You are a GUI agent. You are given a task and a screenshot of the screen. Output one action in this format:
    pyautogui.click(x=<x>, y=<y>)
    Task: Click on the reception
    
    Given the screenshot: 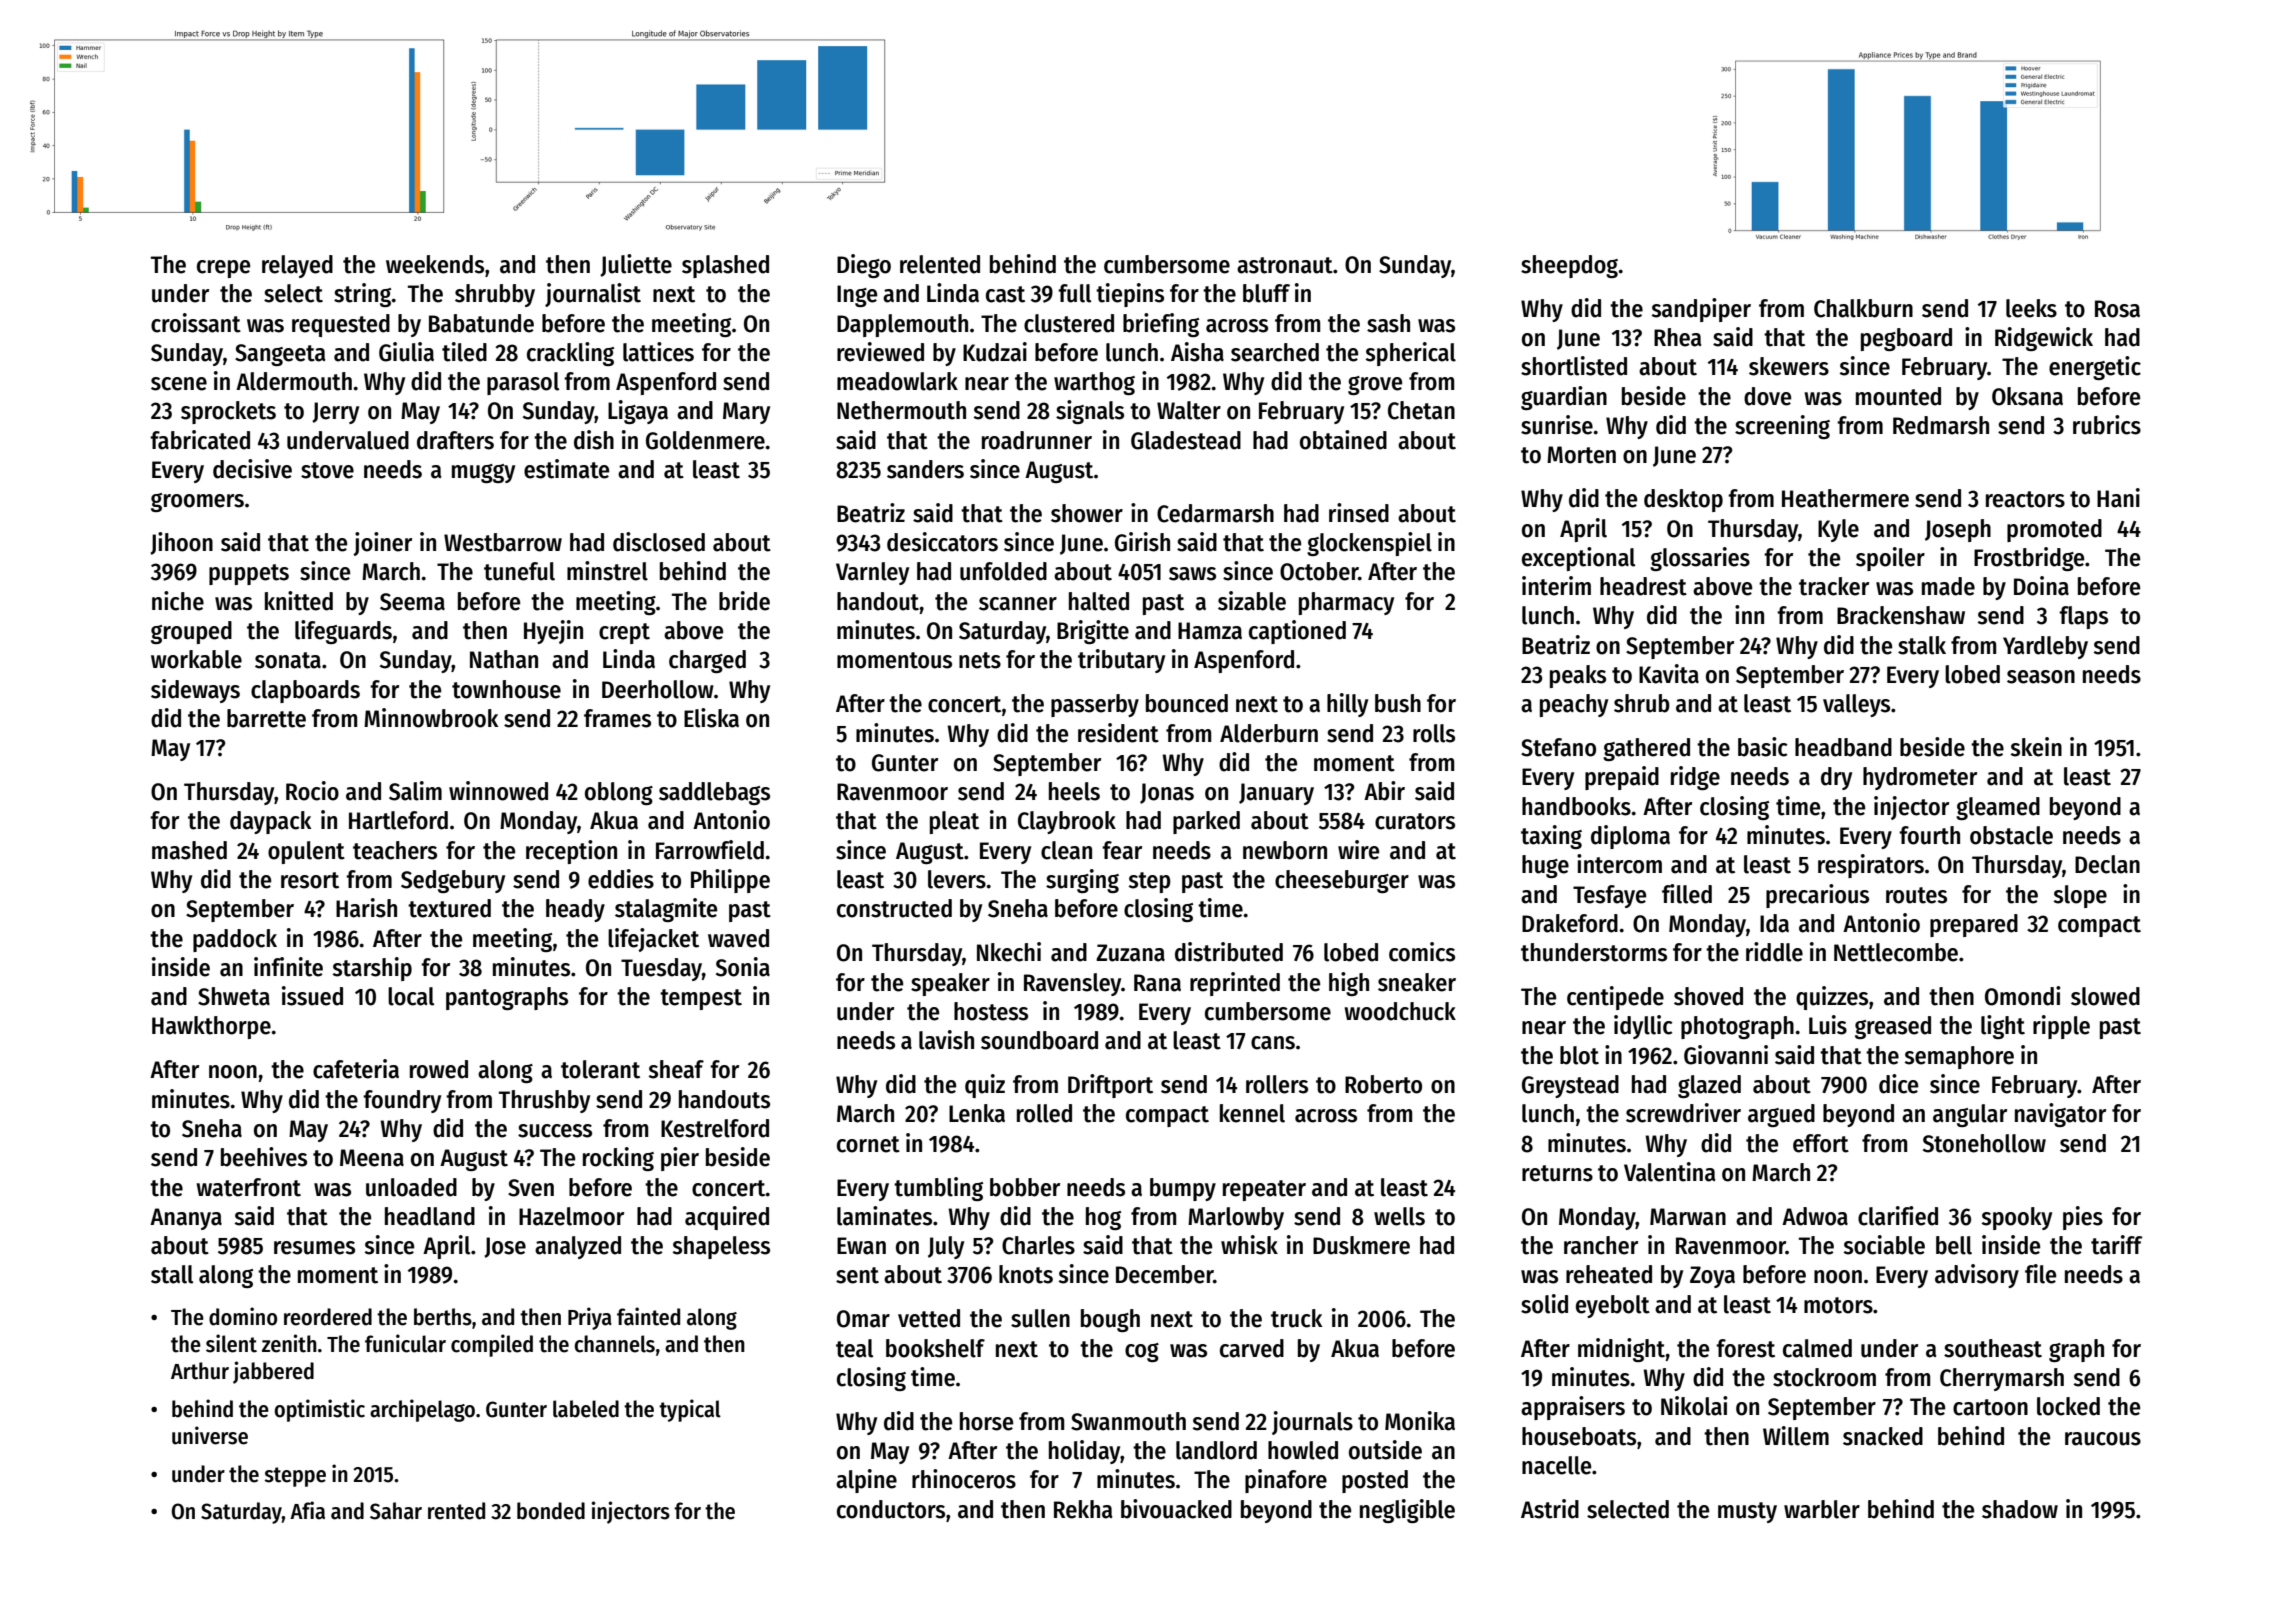 What is the action you would take?
    pyautogui.click(x=571, y=852)
